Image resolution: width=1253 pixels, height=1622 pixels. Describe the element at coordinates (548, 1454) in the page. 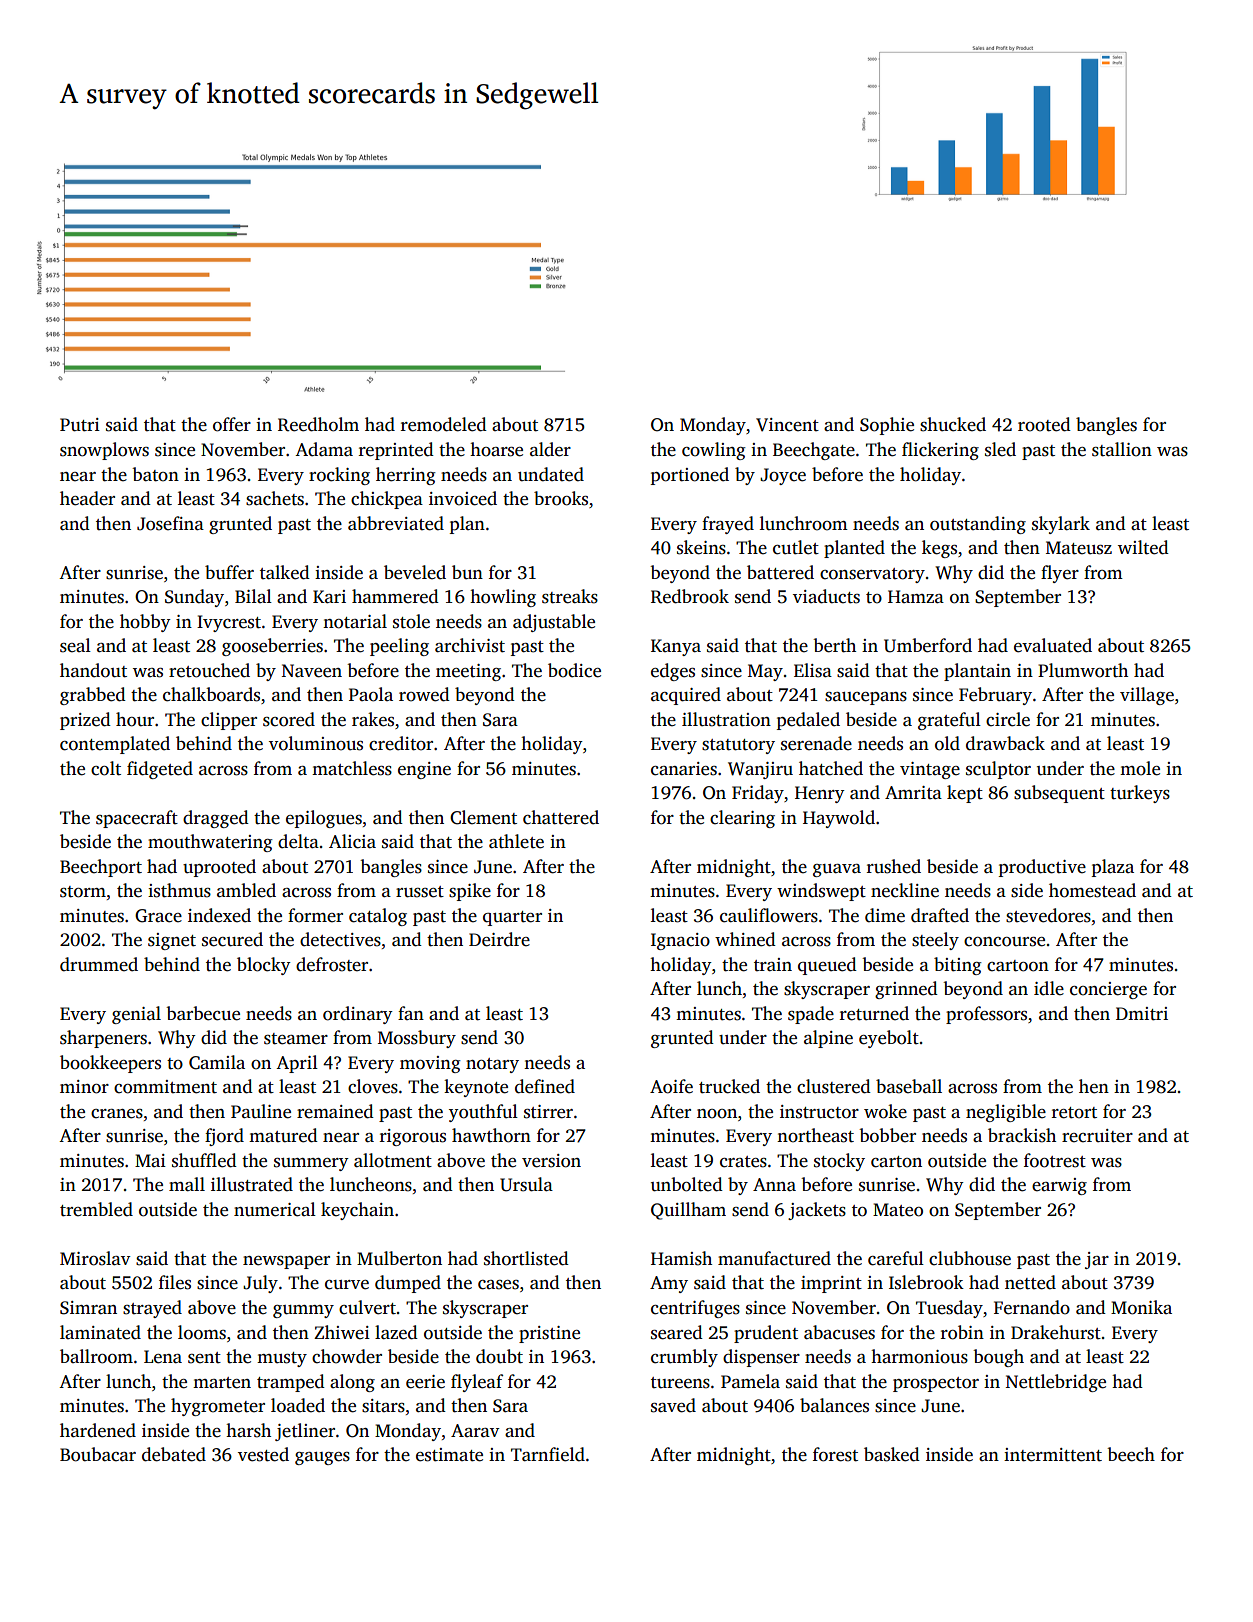

I see `Tarnfield` at that location.
